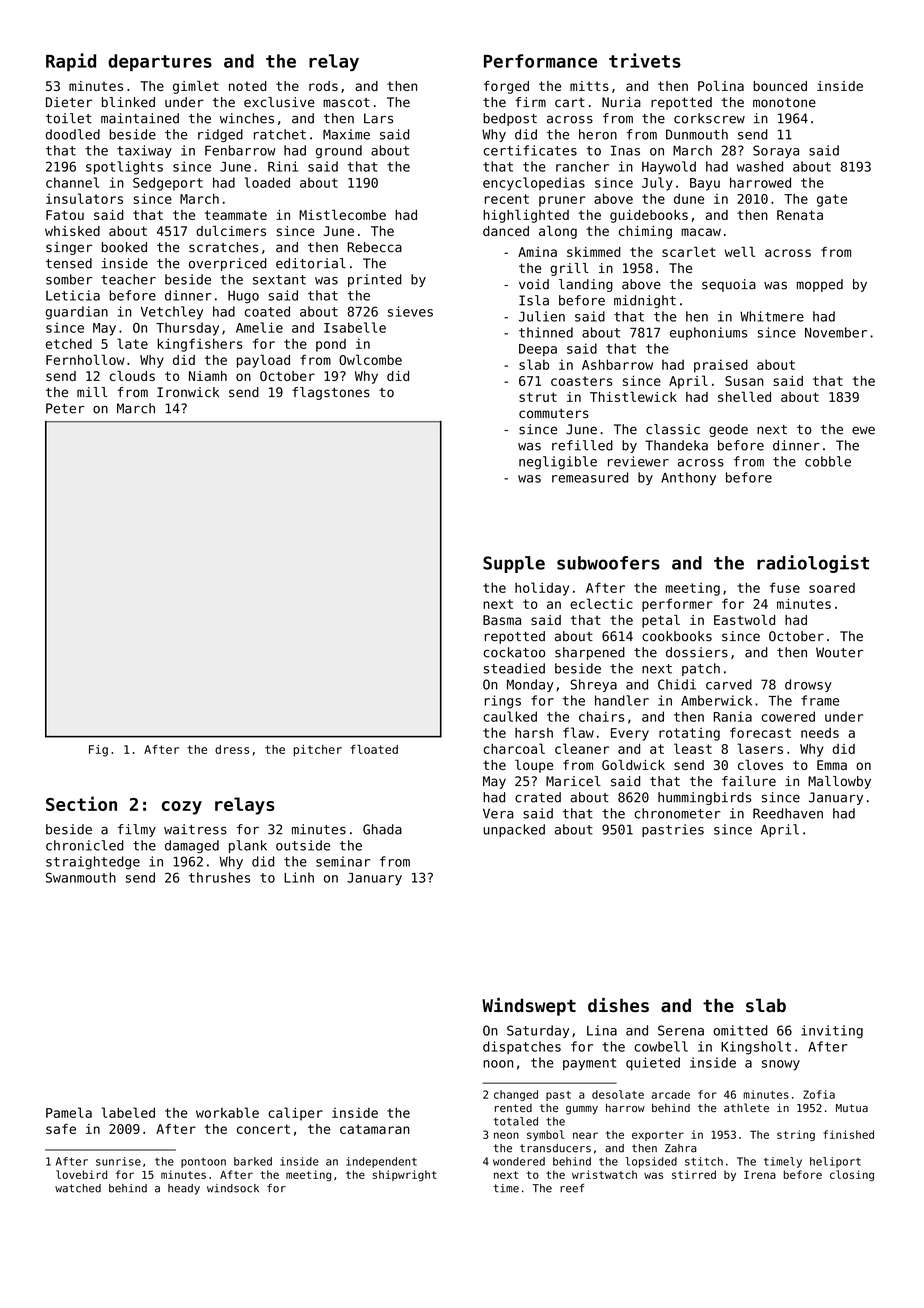  What do you see at coordinates (71, 62) in the document?
I see `Rapid` at bounding box center [71, 62].
